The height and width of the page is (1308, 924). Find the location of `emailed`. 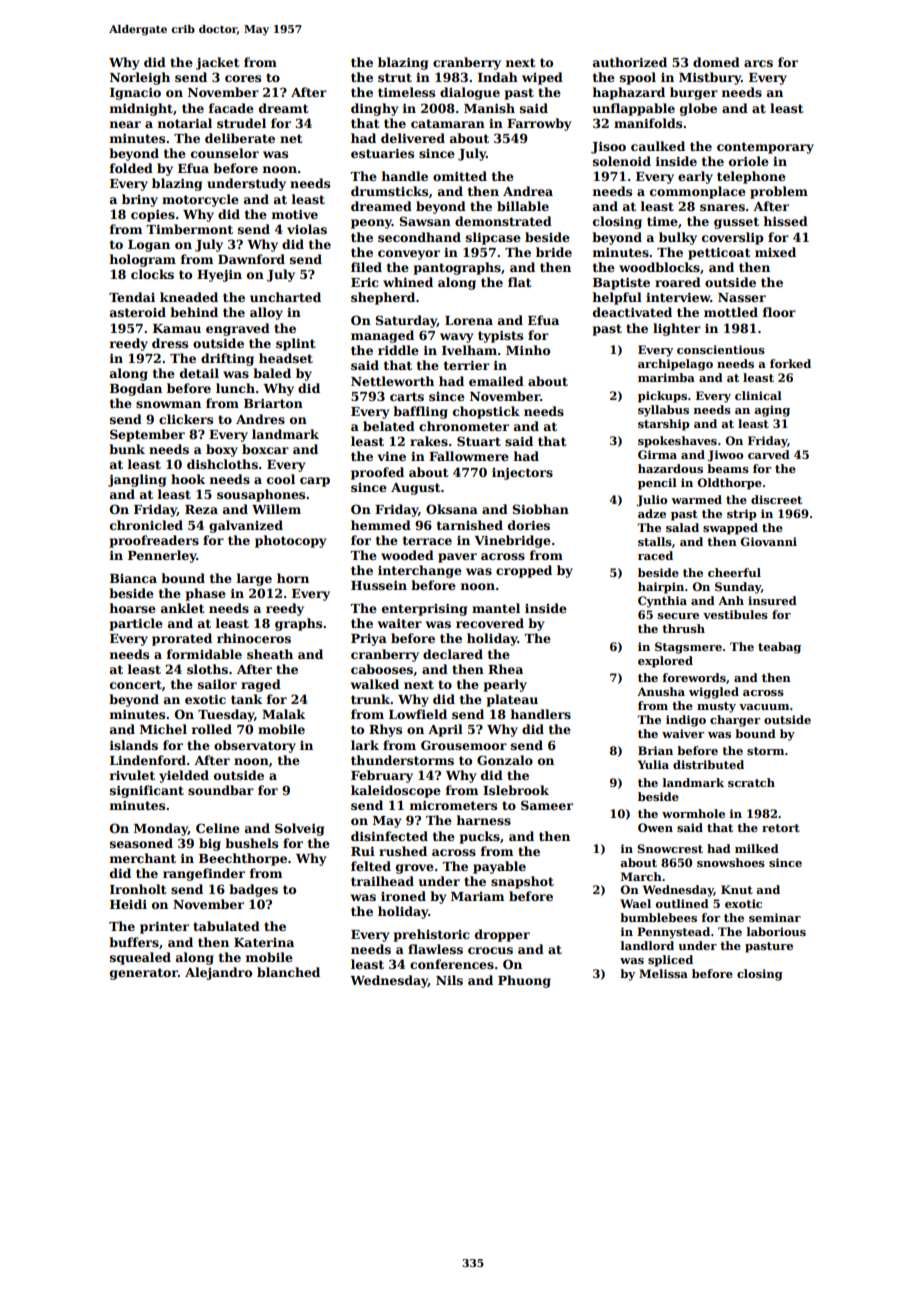

emailed is located at coordinates (496, 381).
